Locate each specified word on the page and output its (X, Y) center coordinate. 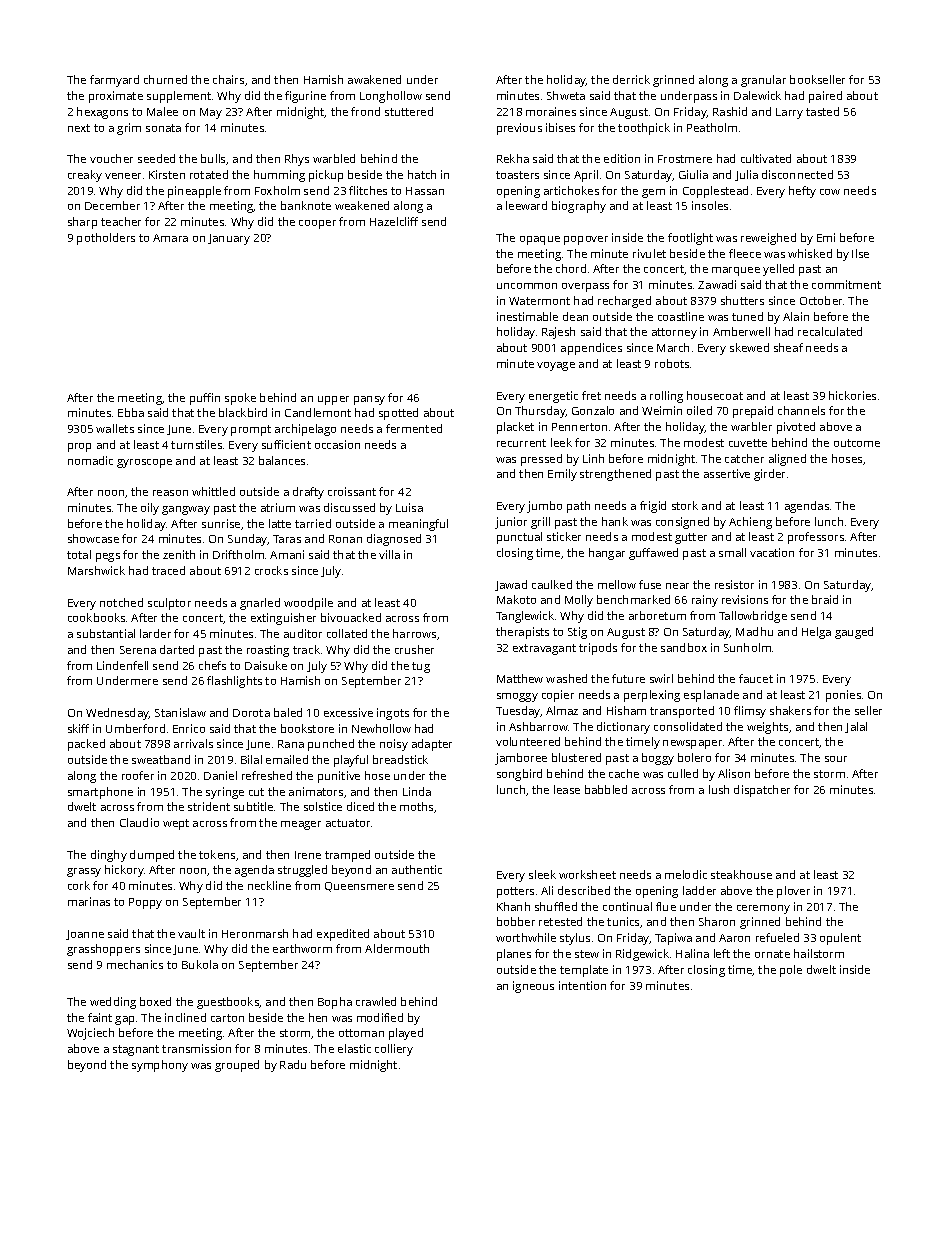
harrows (414, 633)
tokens (217, 854)
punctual (519, 538)
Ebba (131, 412)
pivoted (796, 428)
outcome (857, 443)
